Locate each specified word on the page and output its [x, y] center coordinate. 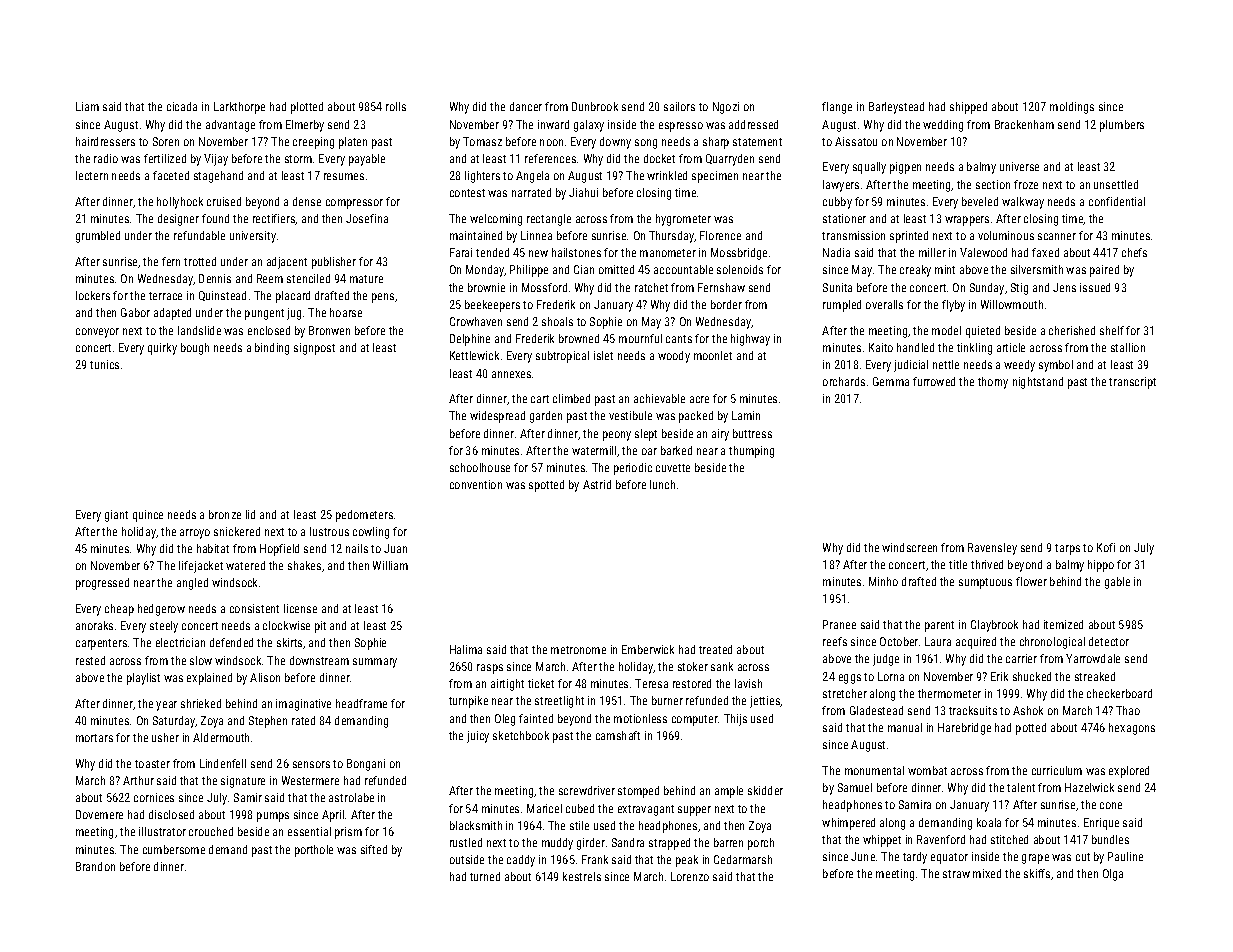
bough [195, 349]
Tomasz [482, 141]
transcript [1132, 383]
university [253, 237]
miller [932, 252]
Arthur [138, 780]
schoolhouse [480, 467]
